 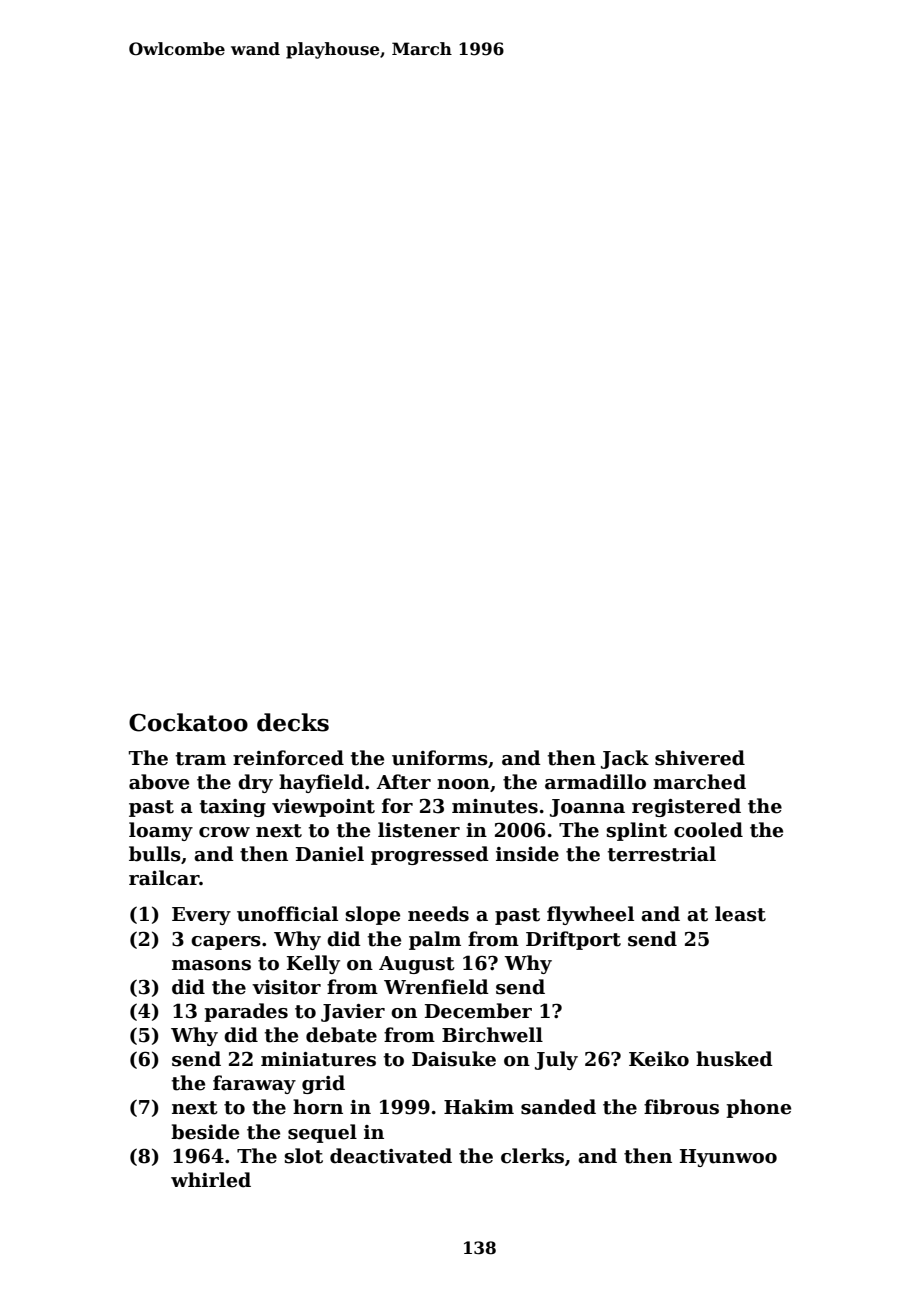 I want to click on uniforms, so click(x=440, y=758).
